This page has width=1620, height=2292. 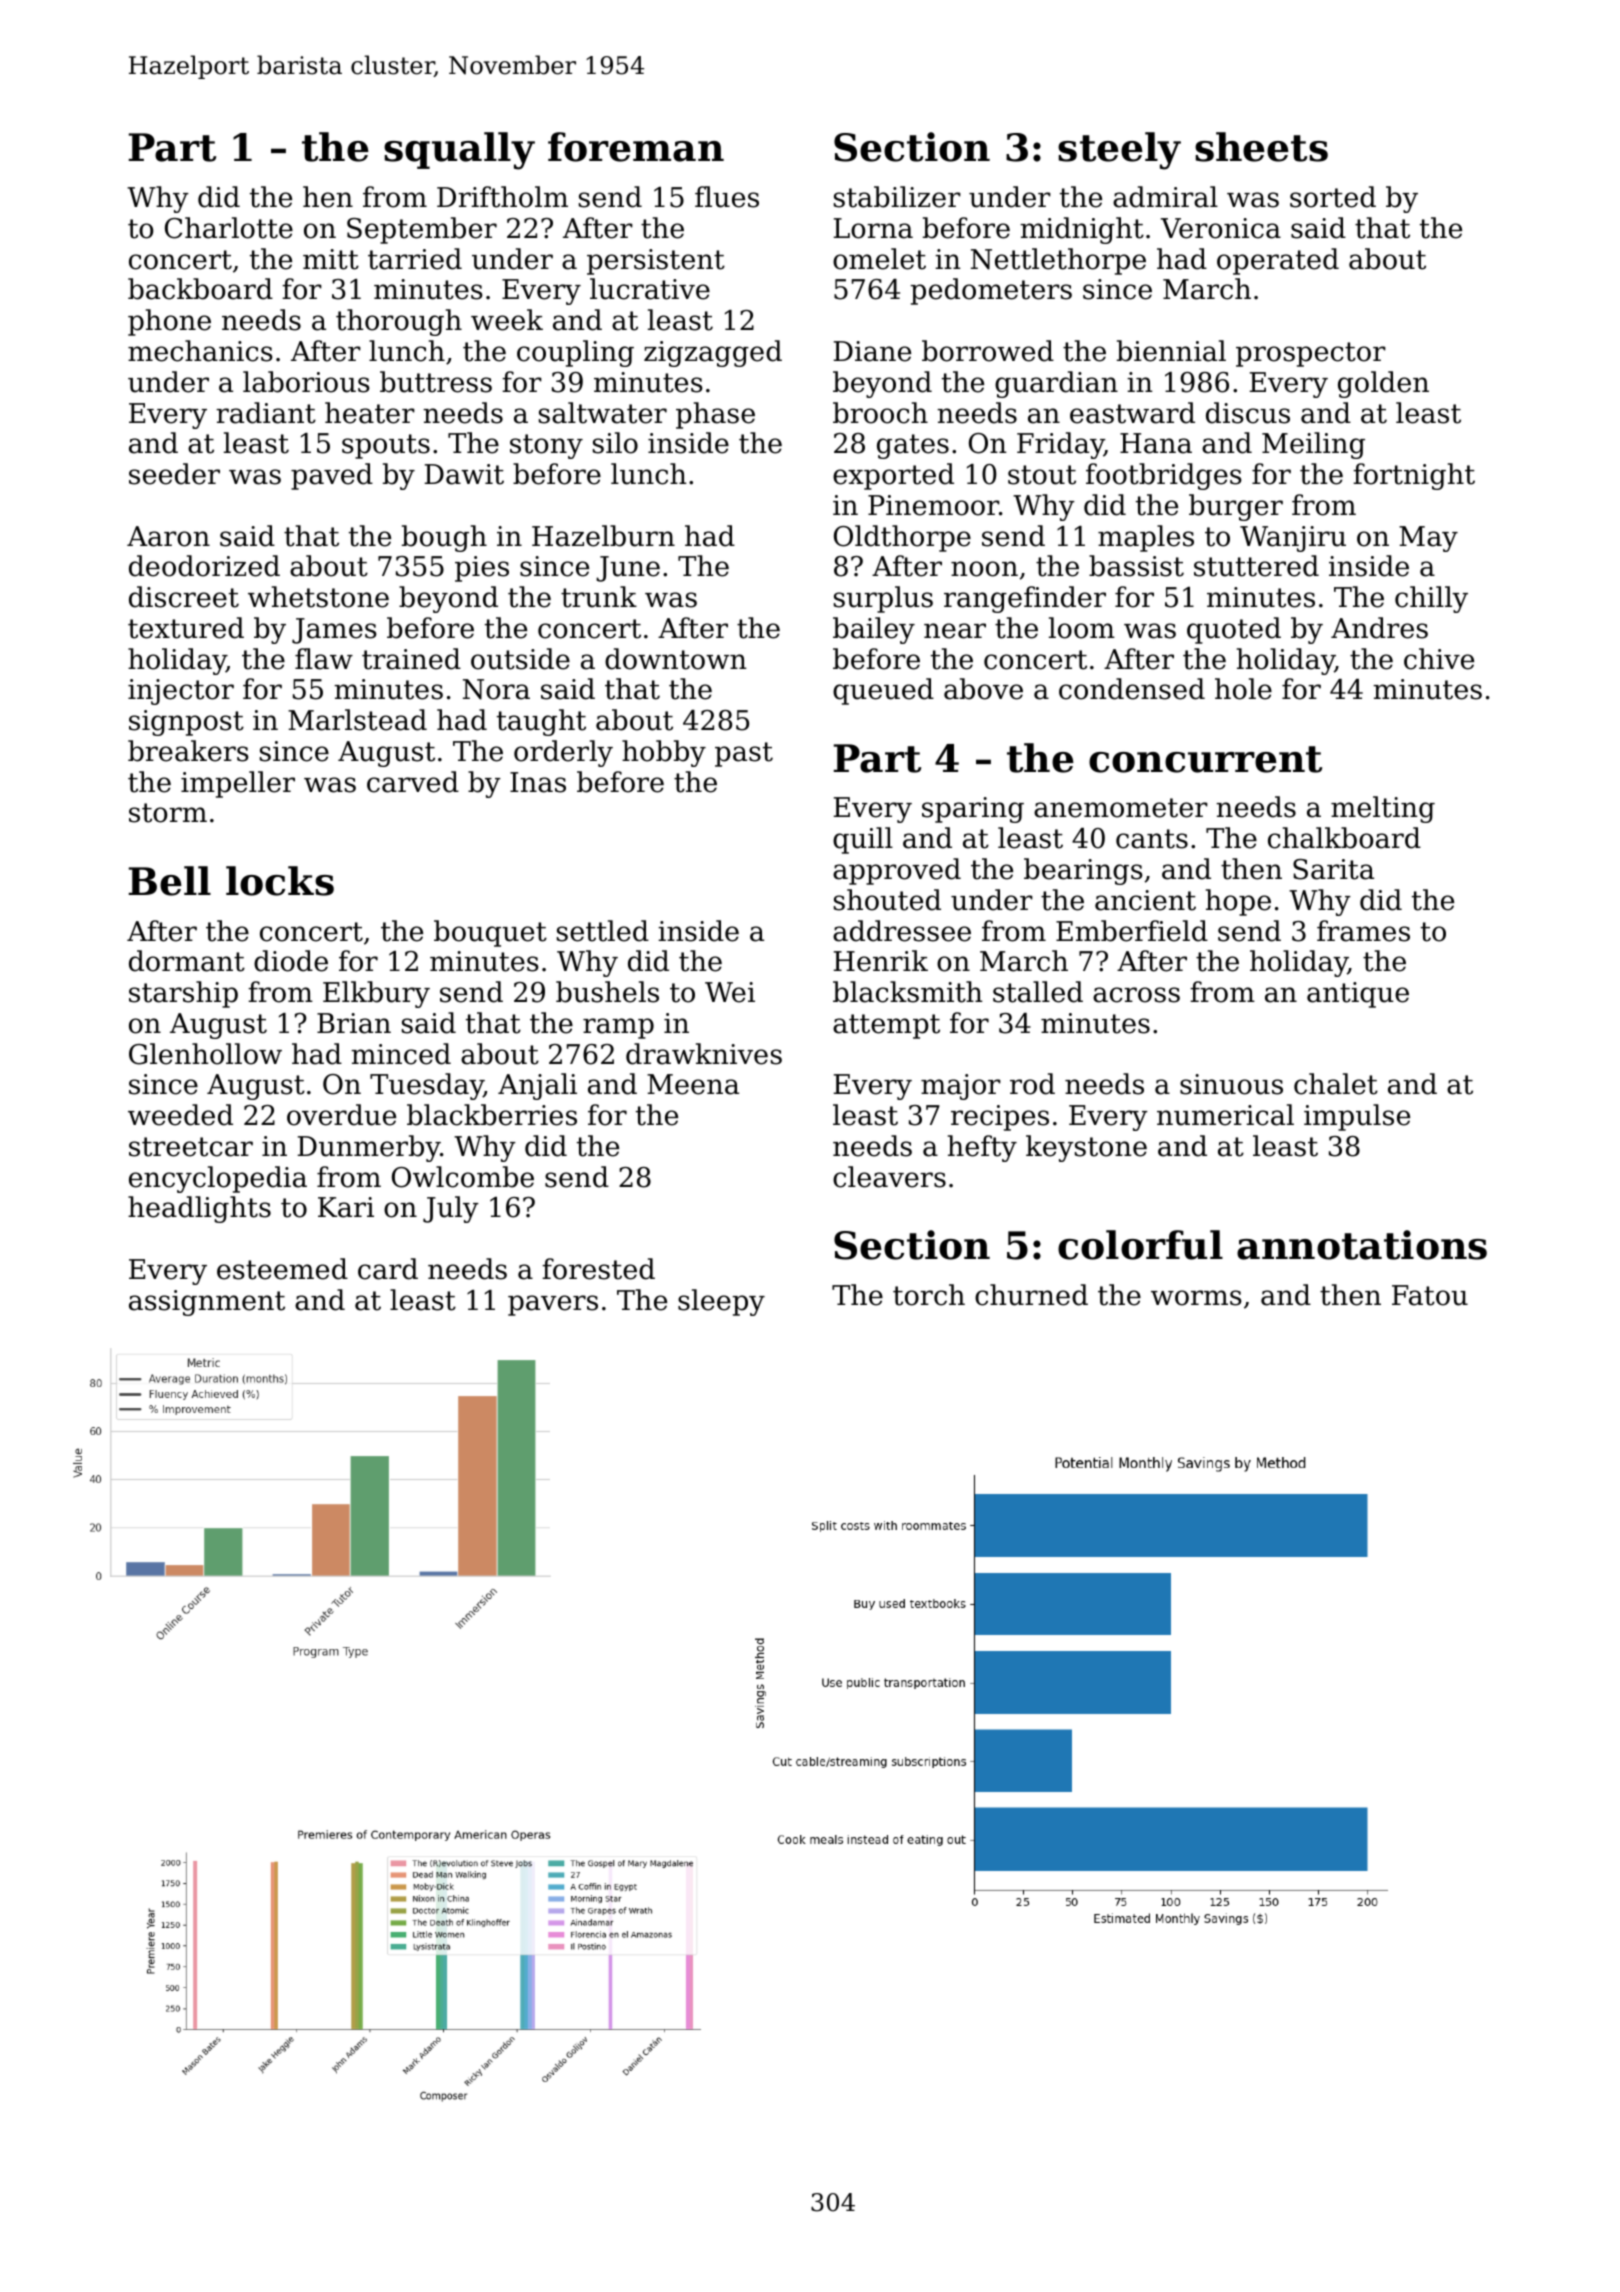 I want to click on sheets, so click(x=1261, y=147).
